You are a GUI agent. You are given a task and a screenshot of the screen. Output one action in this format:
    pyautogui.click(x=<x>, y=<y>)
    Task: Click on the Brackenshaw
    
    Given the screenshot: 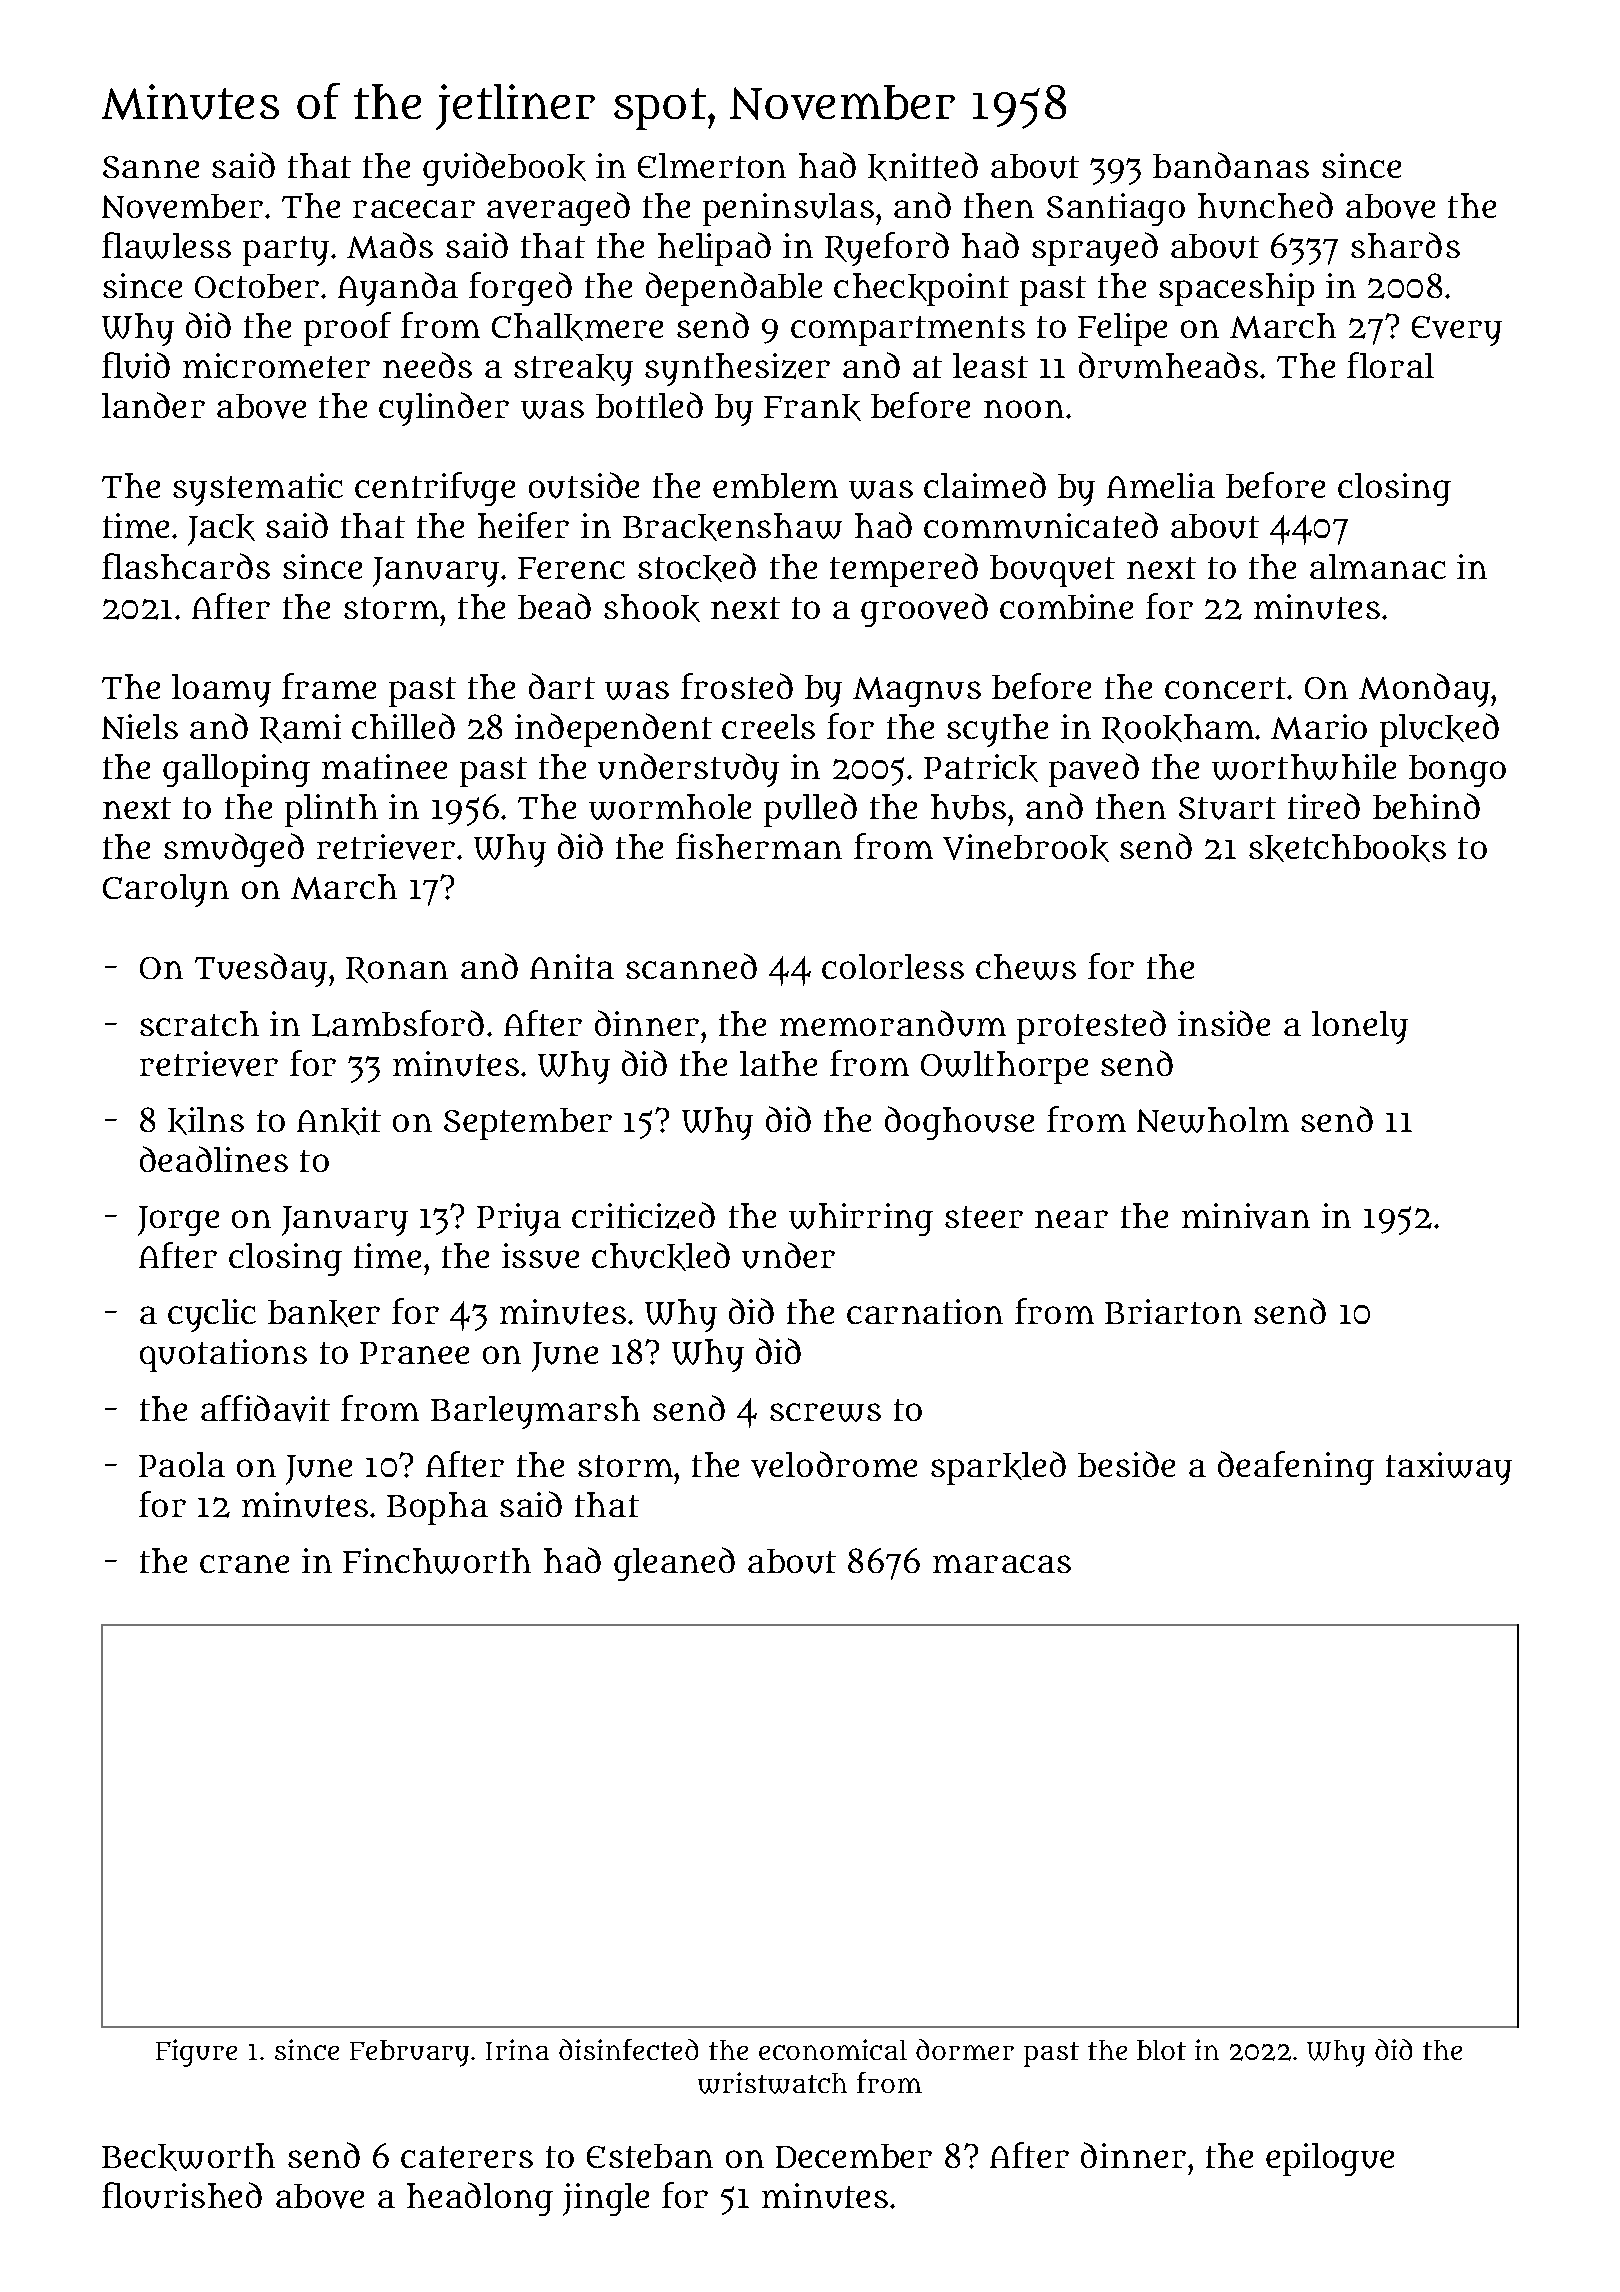 What is the action you would take?
    pyautogui.click(x=732, y=527)
